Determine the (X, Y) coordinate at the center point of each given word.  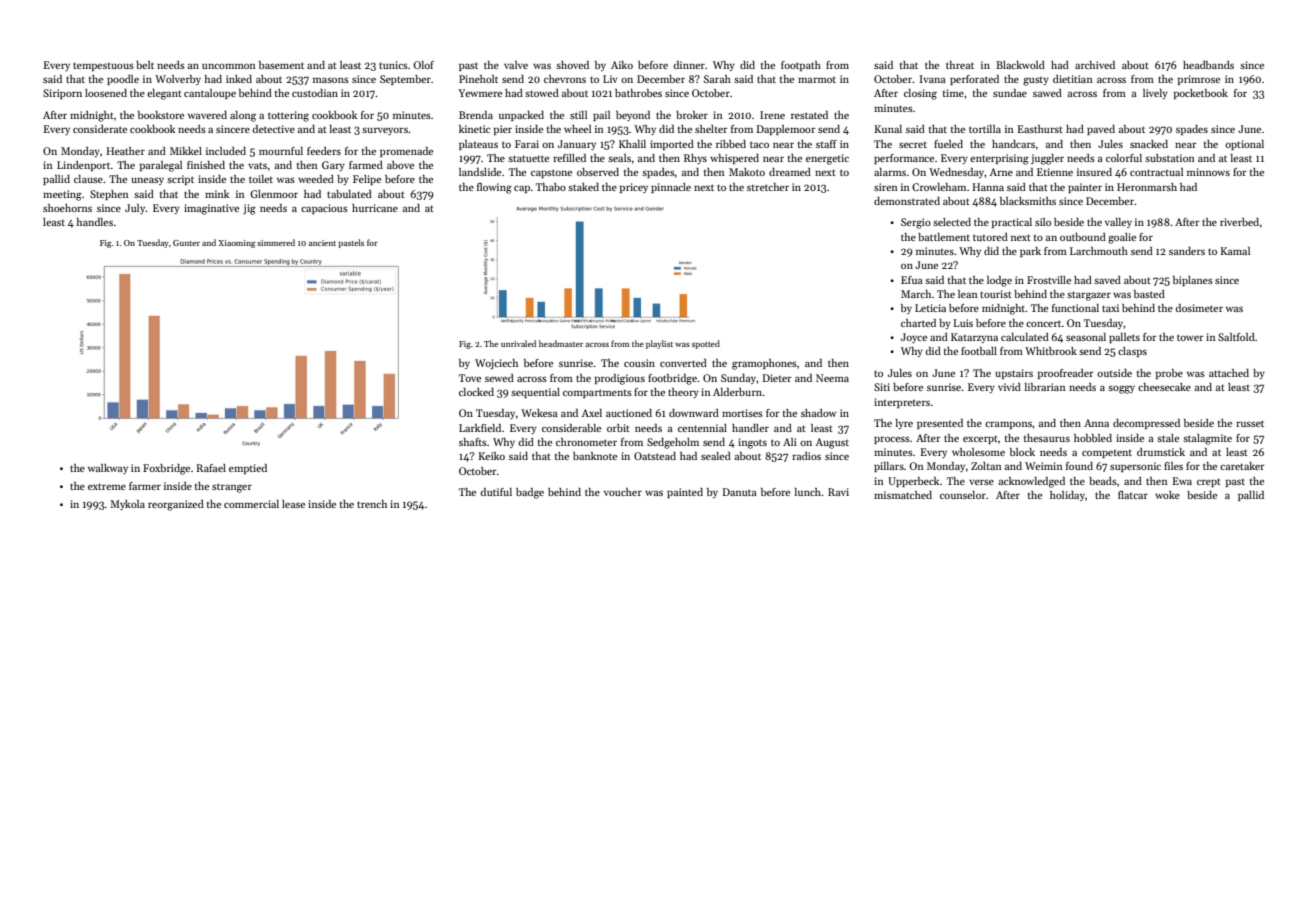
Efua (912, 280)
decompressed (1146, 424)
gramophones (764, 364)
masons (331, 80)
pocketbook (1201, 94)
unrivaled (518, 343)
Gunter (186, 243)
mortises (742, 413)
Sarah (717, 79)
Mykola (127, 505)
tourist (996, 294)
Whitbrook (1051, 351)
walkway (108, 469)
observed (598, 172)
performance (904, 159)
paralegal (161, 166)
